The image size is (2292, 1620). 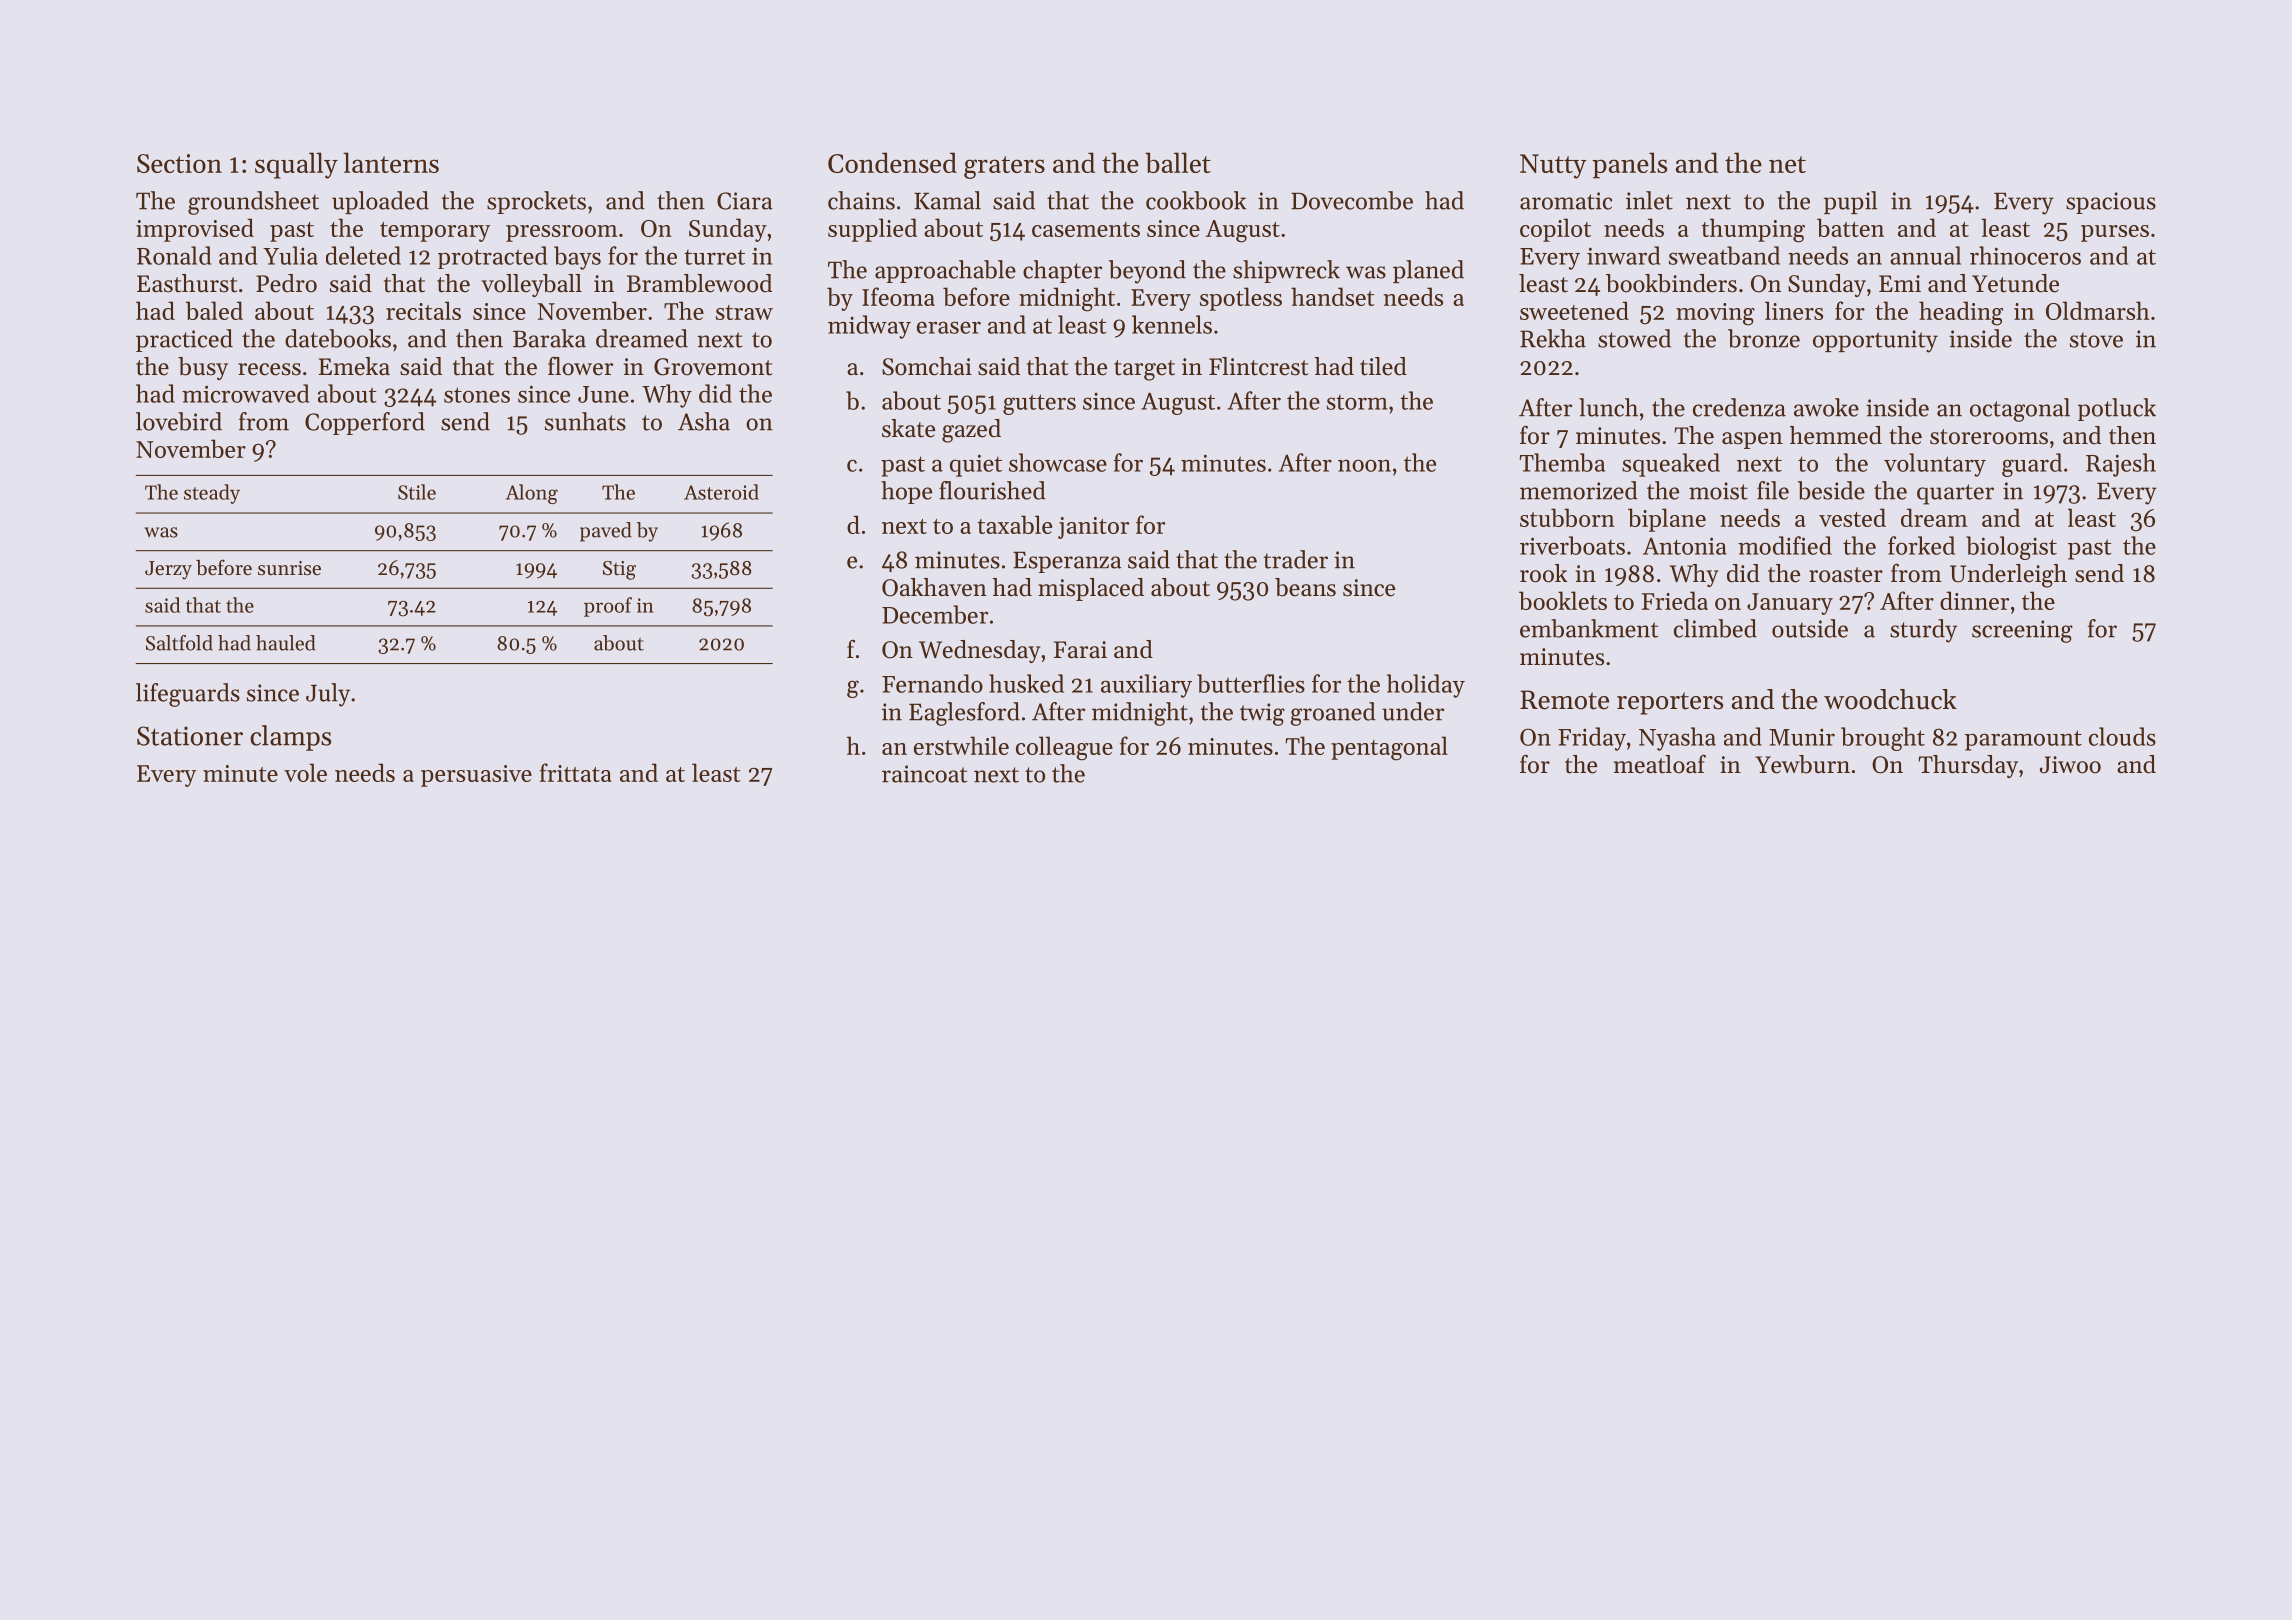 What do you see at coordinates (2096, 340) in the document?
I see `stove` at bounding box center [2096, 340].
